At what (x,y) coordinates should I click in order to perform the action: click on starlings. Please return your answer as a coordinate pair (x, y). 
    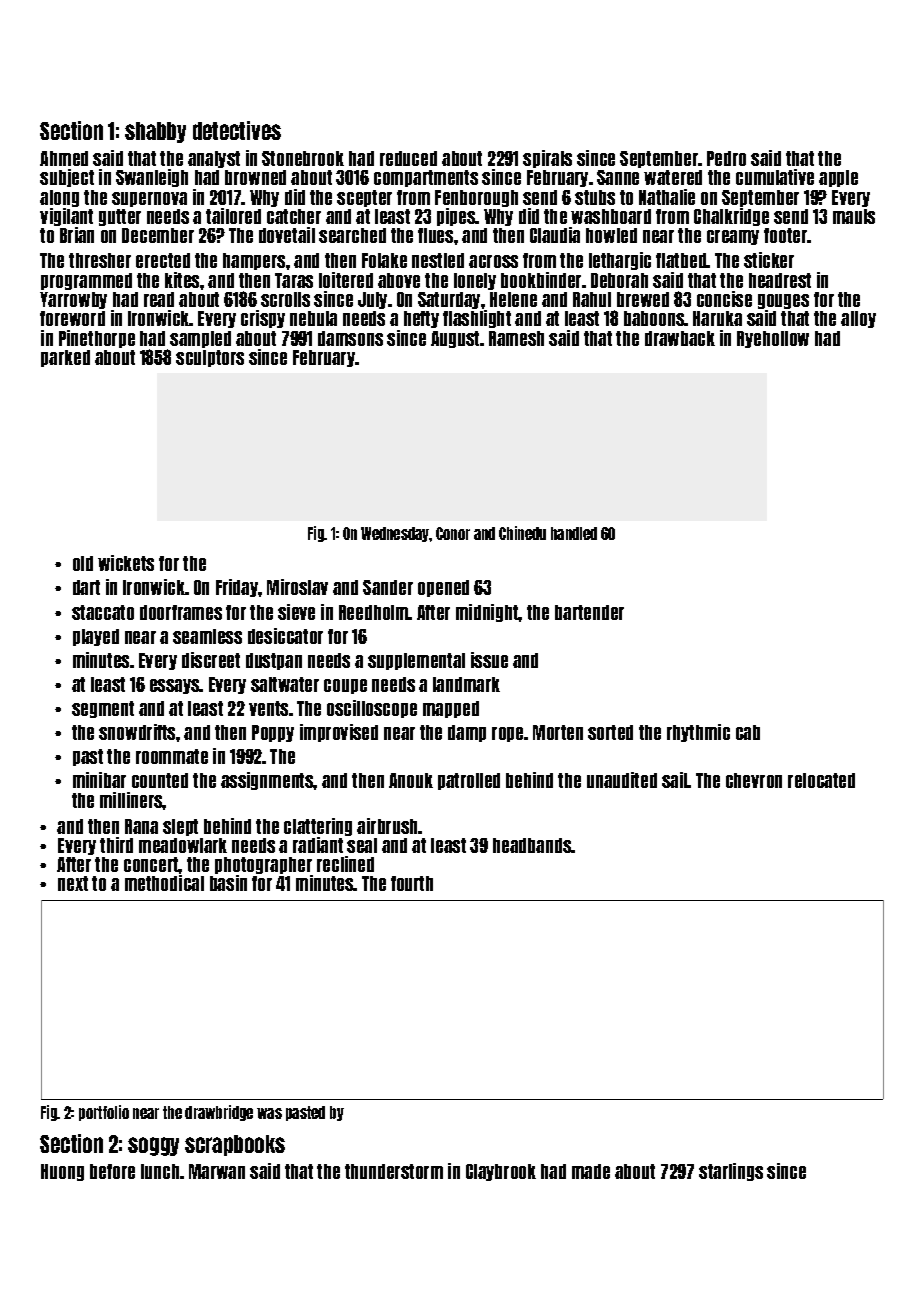
    Looking at the image, I should click on (731, 1172).
